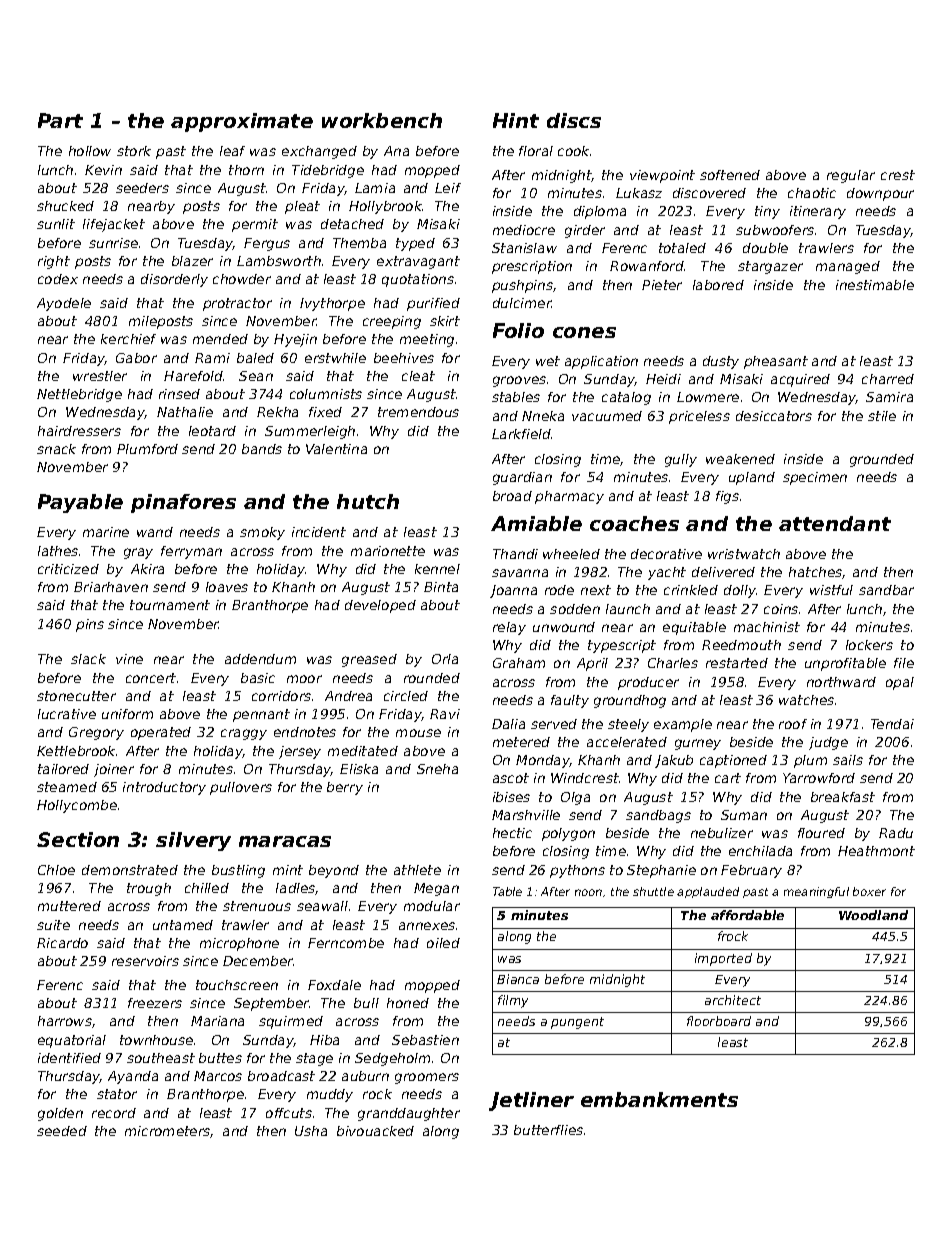 Image resolution: width=952 pixels, height=1233 pixels. Describe the element at coordinates (568, 834) in the screenshot. I see `polygon` at that location.
